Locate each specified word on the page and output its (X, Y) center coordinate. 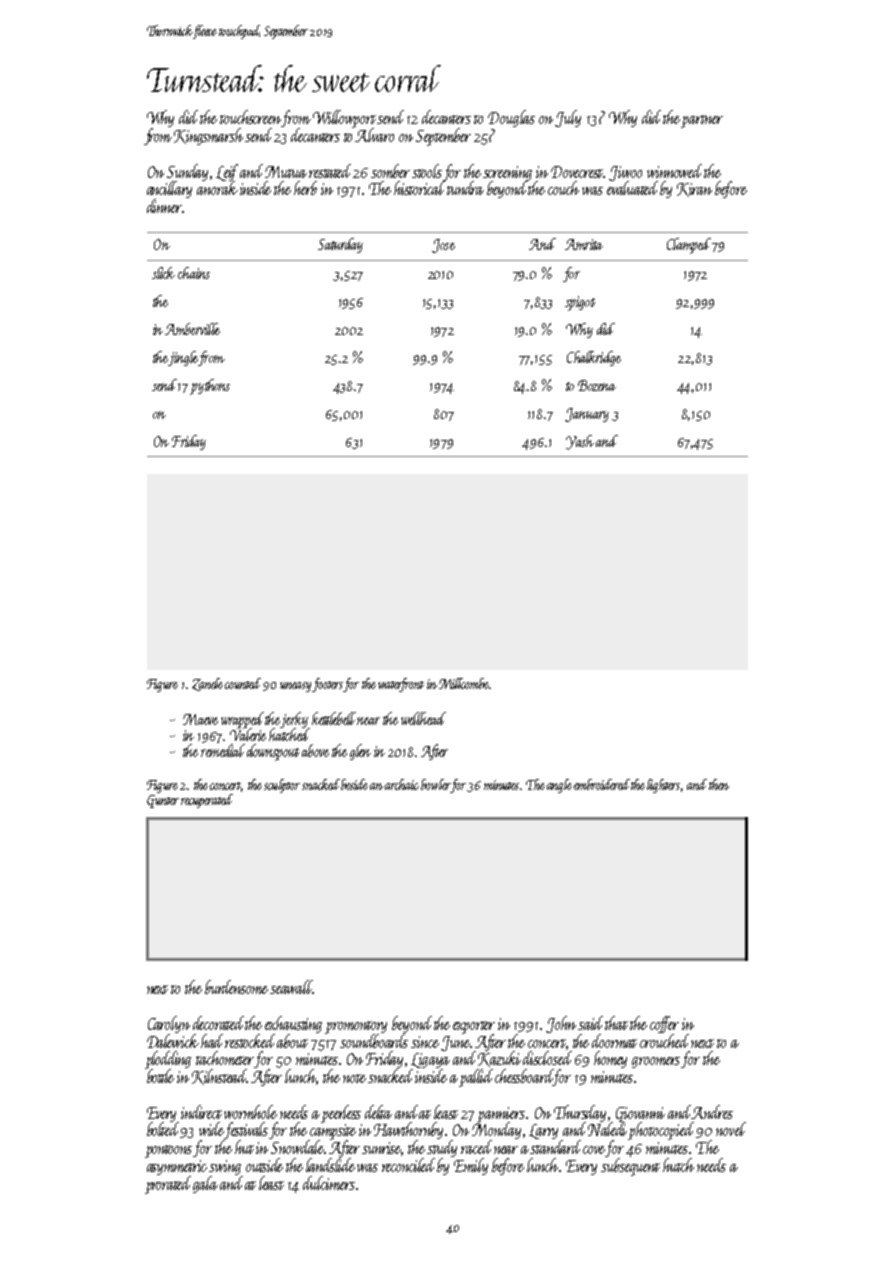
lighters (663, 786)
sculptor (282, 786)
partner (702, 121)
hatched (289, 734)
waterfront (401, 685)
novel (731, 1129)
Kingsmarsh (208, 136)
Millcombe (464, 683)
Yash (580, 442)
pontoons (169, 1151)
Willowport (345, 119)
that (616, 1023)
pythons (210, 387)
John (562, 1024)
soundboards (374, 1041)
